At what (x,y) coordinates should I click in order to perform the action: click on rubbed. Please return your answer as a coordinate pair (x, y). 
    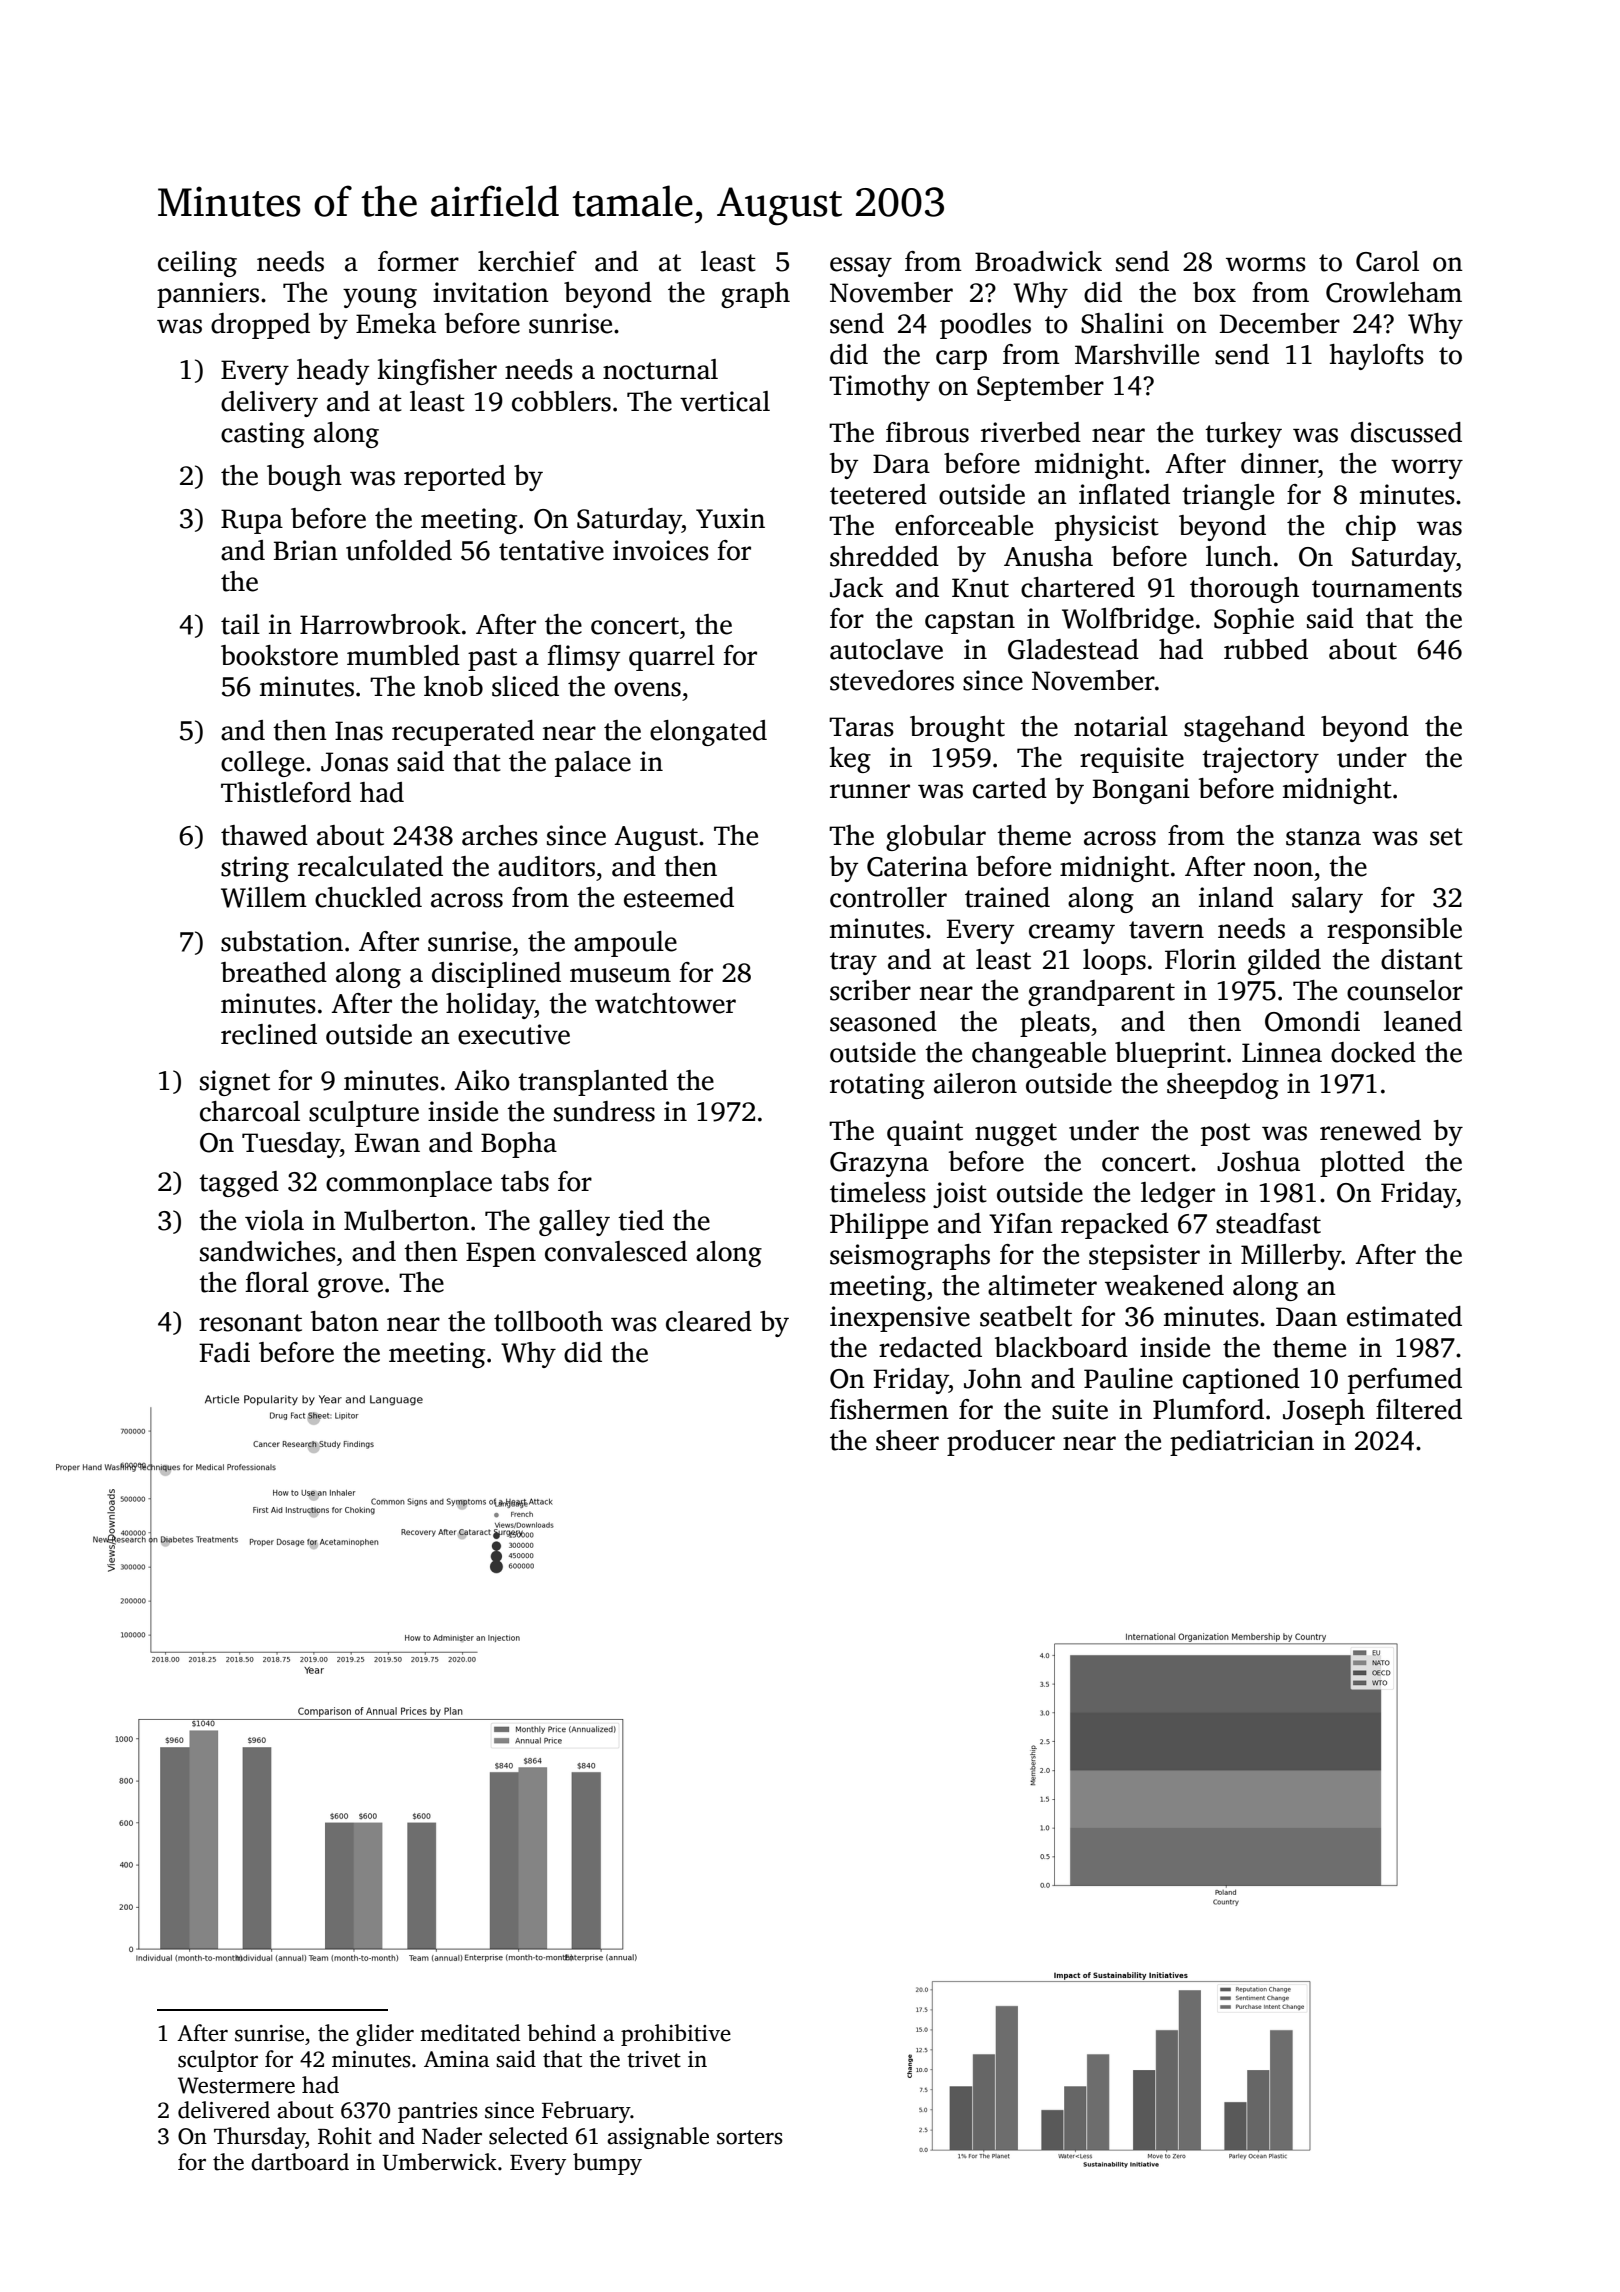
    Looking at the image, I should click on (1266, 649).
